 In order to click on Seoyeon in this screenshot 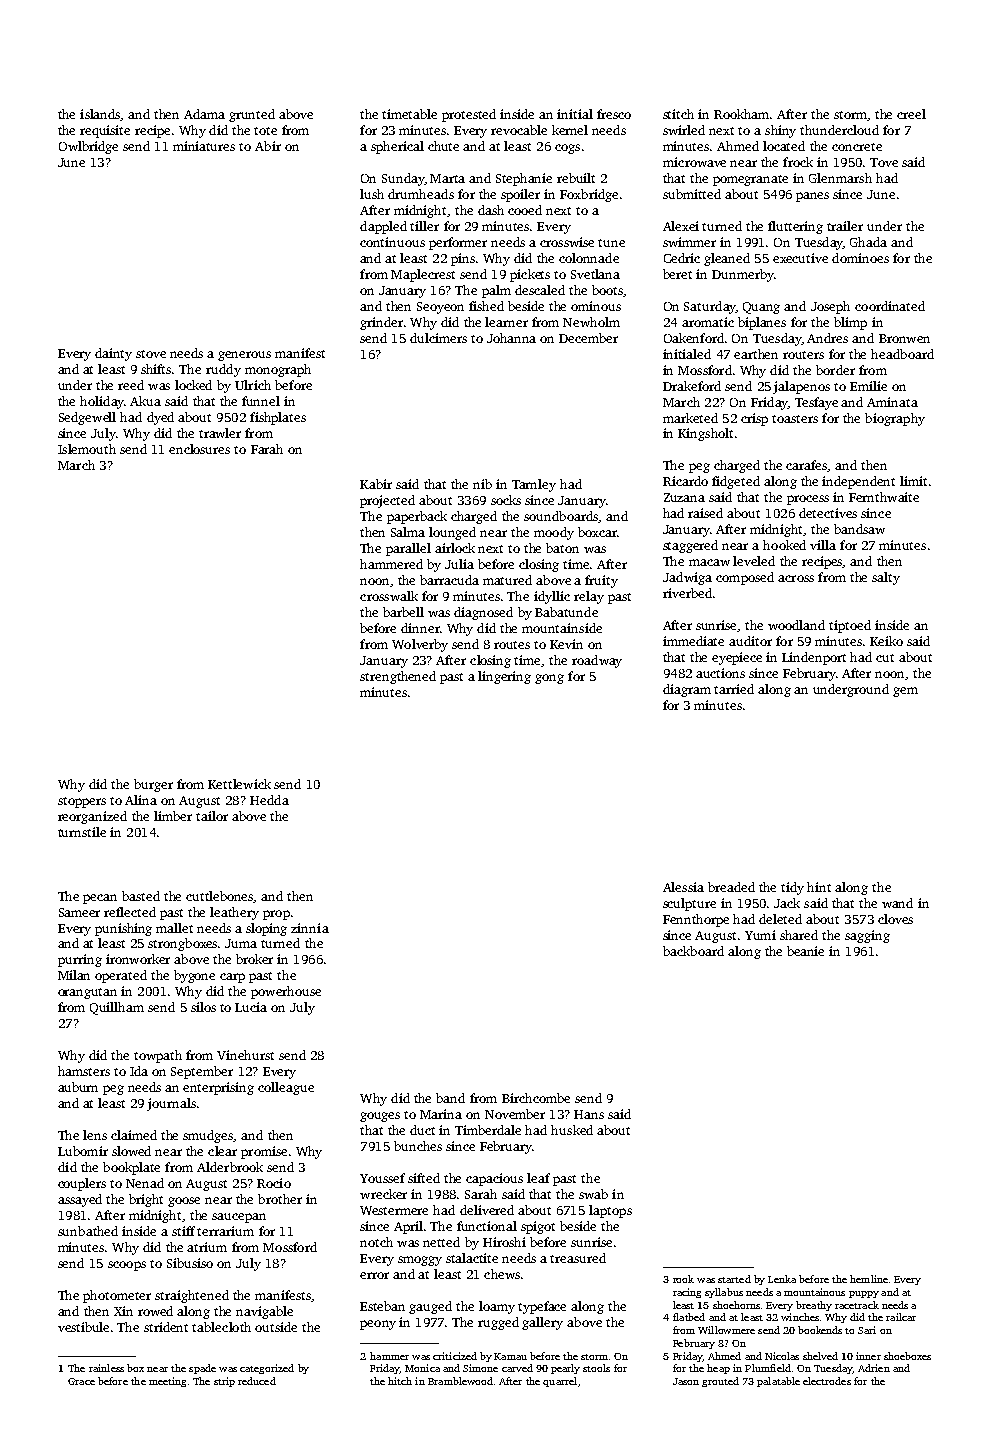, I will do `click(440, 308)`.
